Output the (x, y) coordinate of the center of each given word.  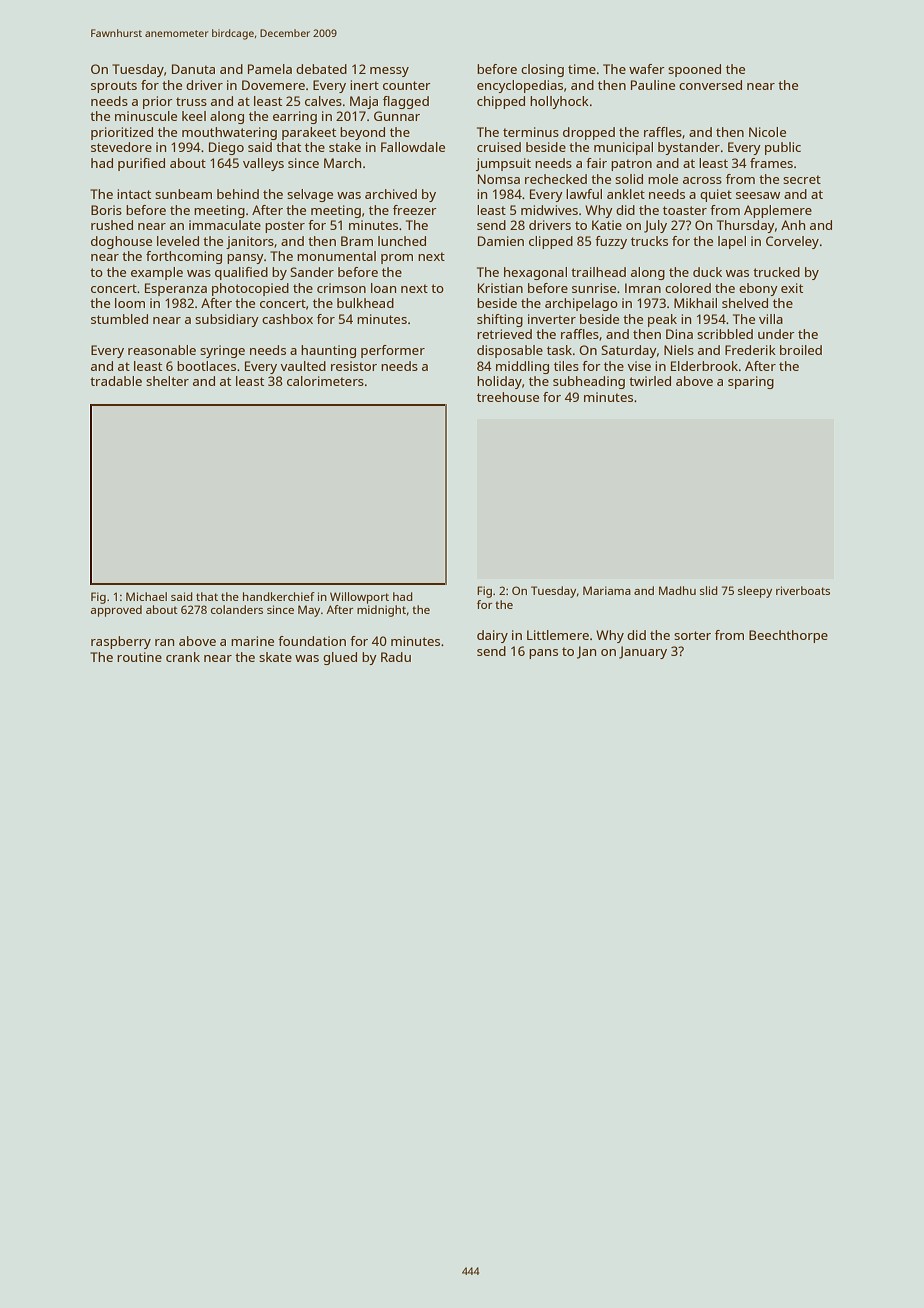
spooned (694, 70)
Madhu (677, 590)
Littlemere (558, 635)
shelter (167, 381)
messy (389, 72)
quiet (716, 195)
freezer (415, 210)
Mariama (607, 590)
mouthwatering (229, 133)
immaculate (225, 225)
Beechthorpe (788, 636)
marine (252, 641)
